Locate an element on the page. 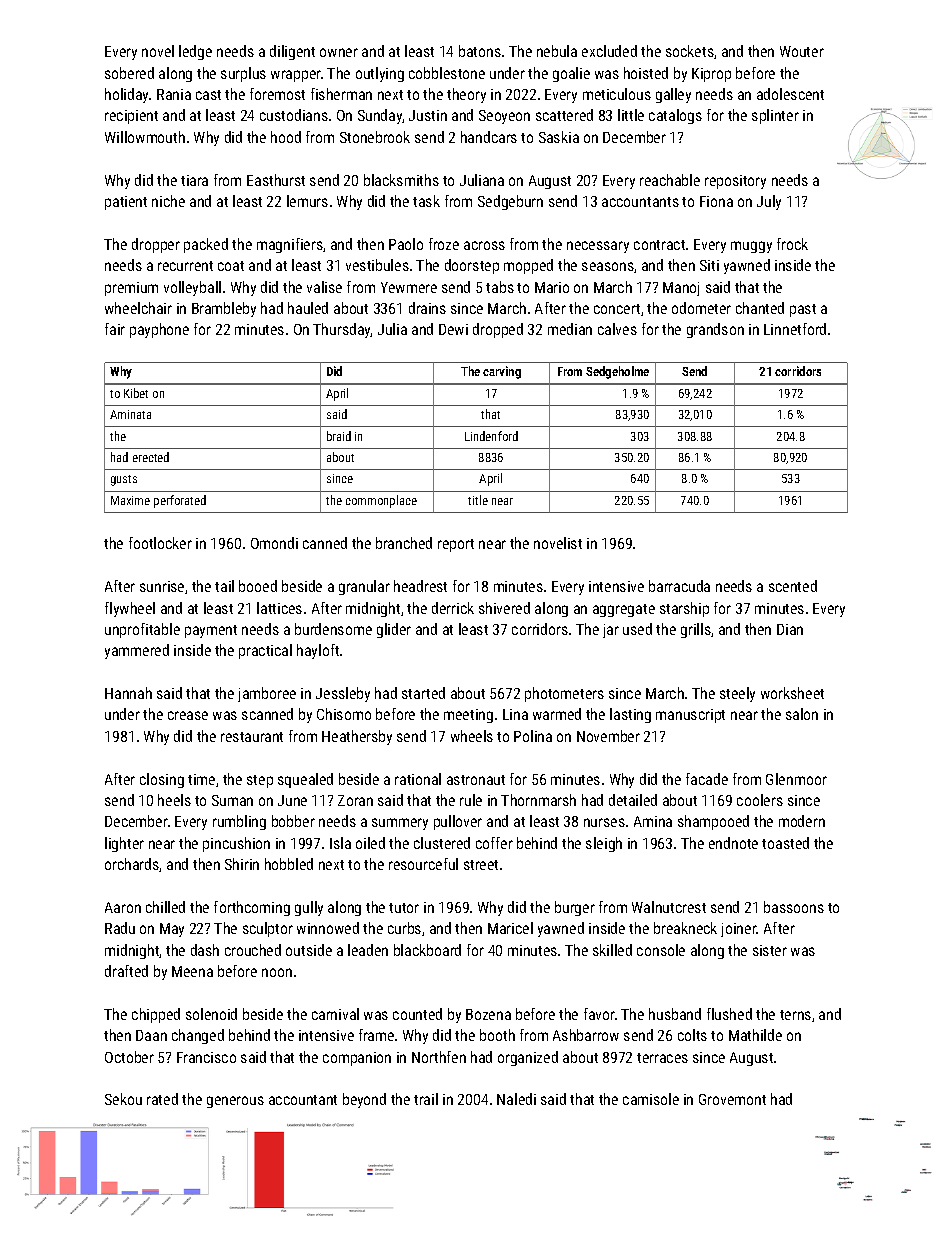 The image size is (952, 1233). forthcoming is located at coordinates (252, 908).
